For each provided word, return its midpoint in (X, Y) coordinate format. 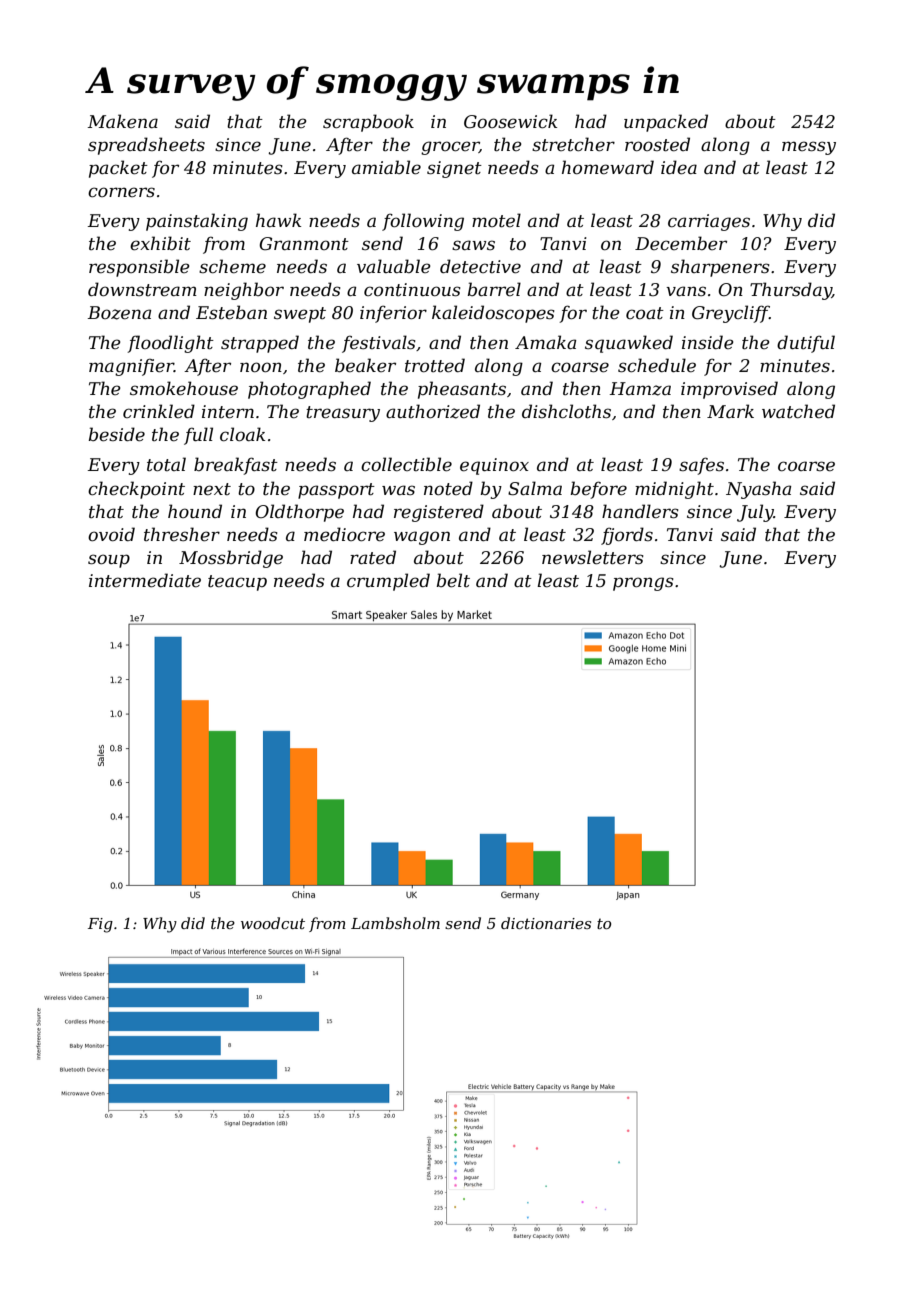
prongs (643, 584)
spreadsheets (146, 146)
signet (454, 169)
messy (809, 148)
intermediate (145, 580)
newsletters (593, 557)
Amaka (545, 342)
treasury (343, 414)
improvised (729, 390)
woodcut (273, 923)
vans (686, 291)
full (198, 436)
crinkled (159, 411)
